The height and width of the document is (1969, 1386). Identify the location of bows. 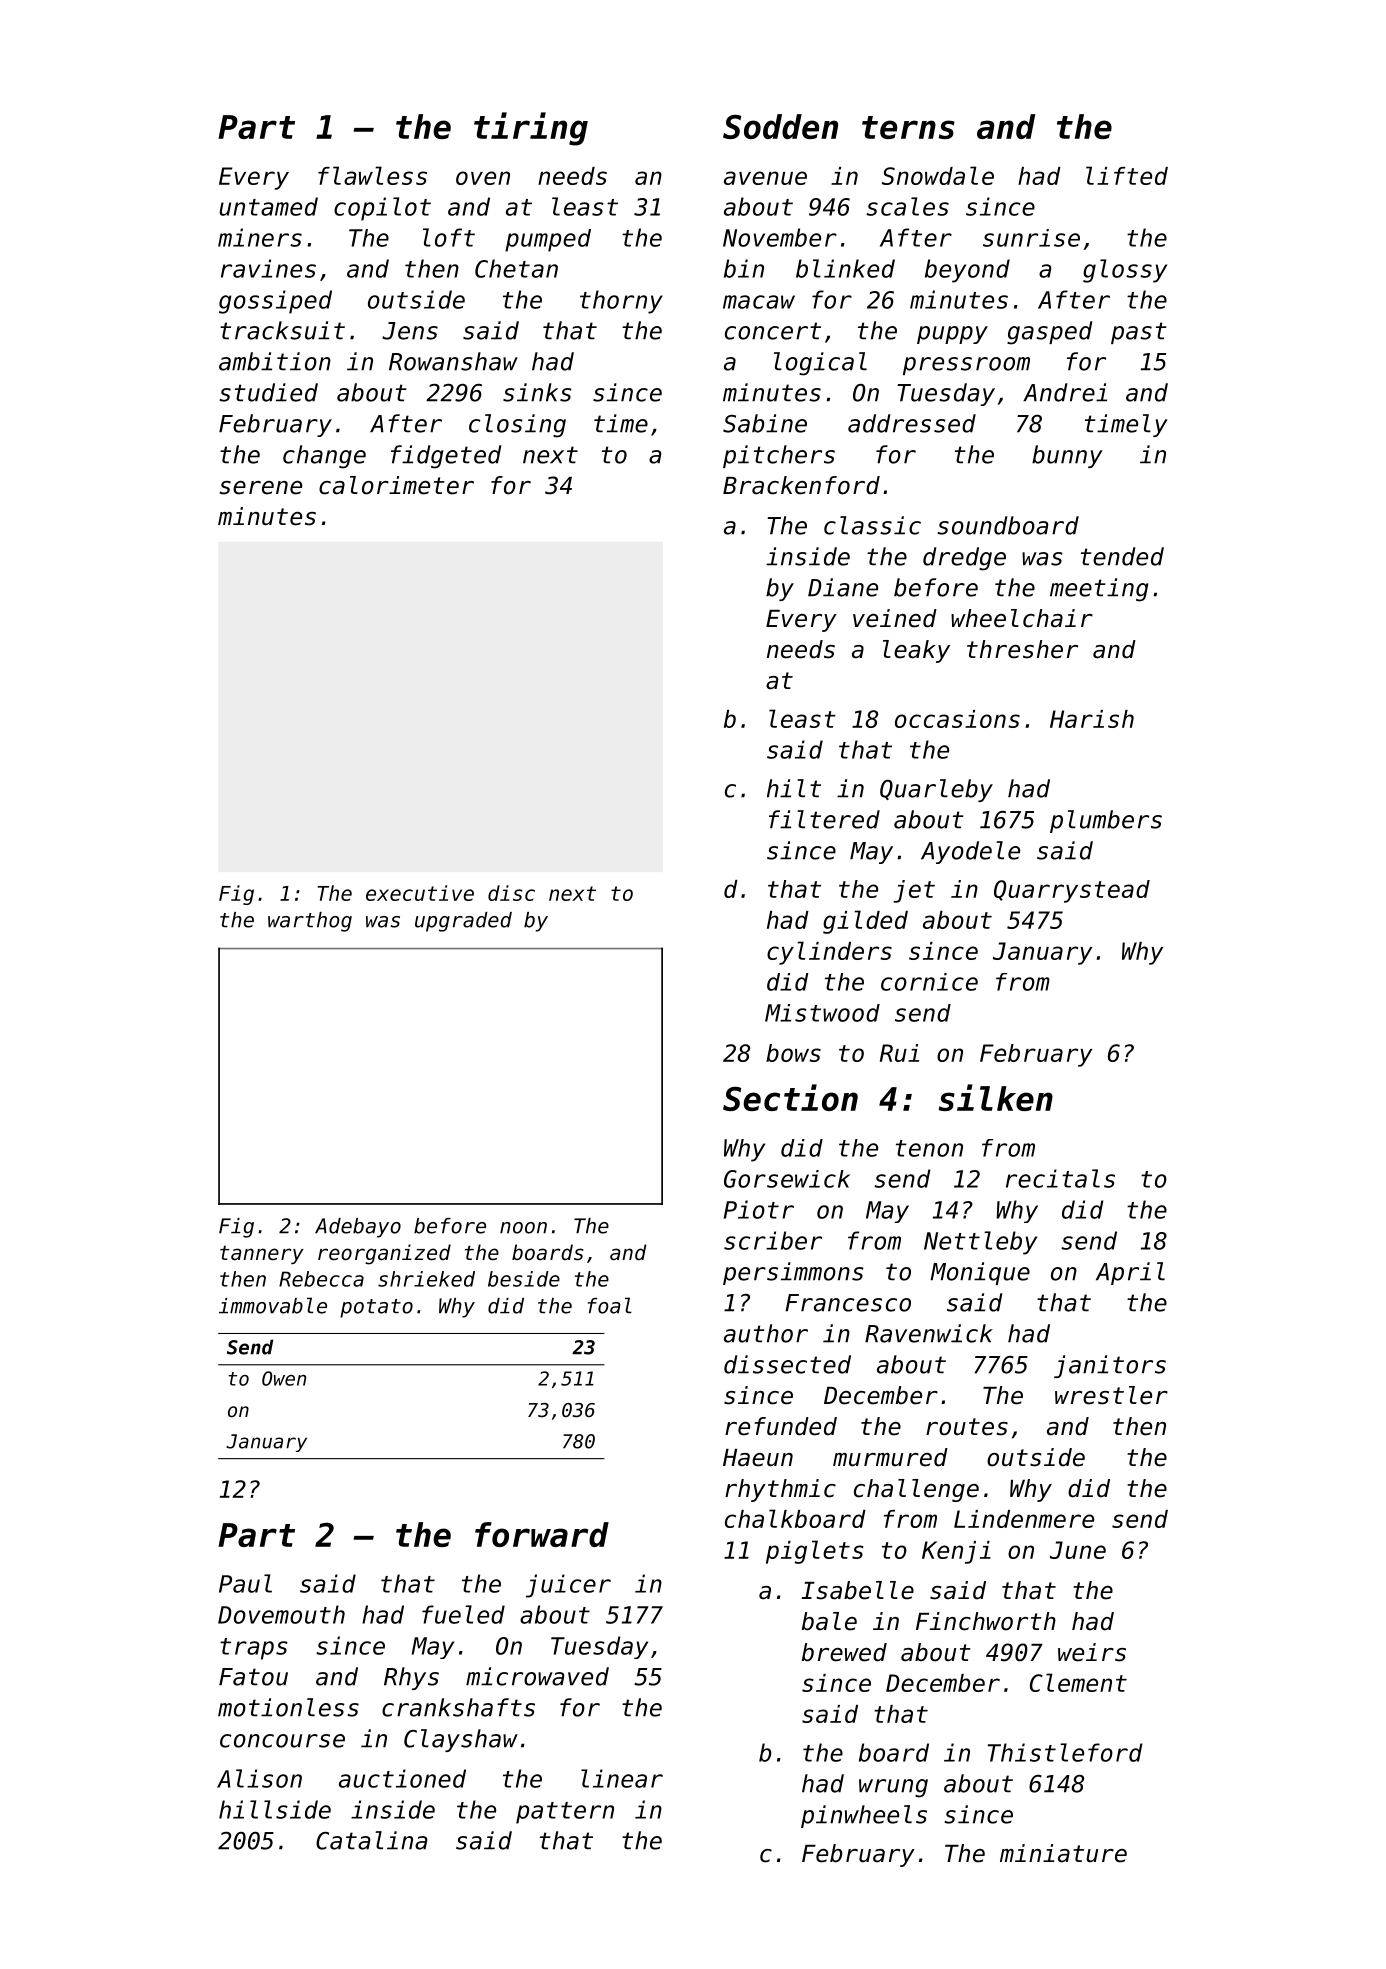
(793, 1053).
